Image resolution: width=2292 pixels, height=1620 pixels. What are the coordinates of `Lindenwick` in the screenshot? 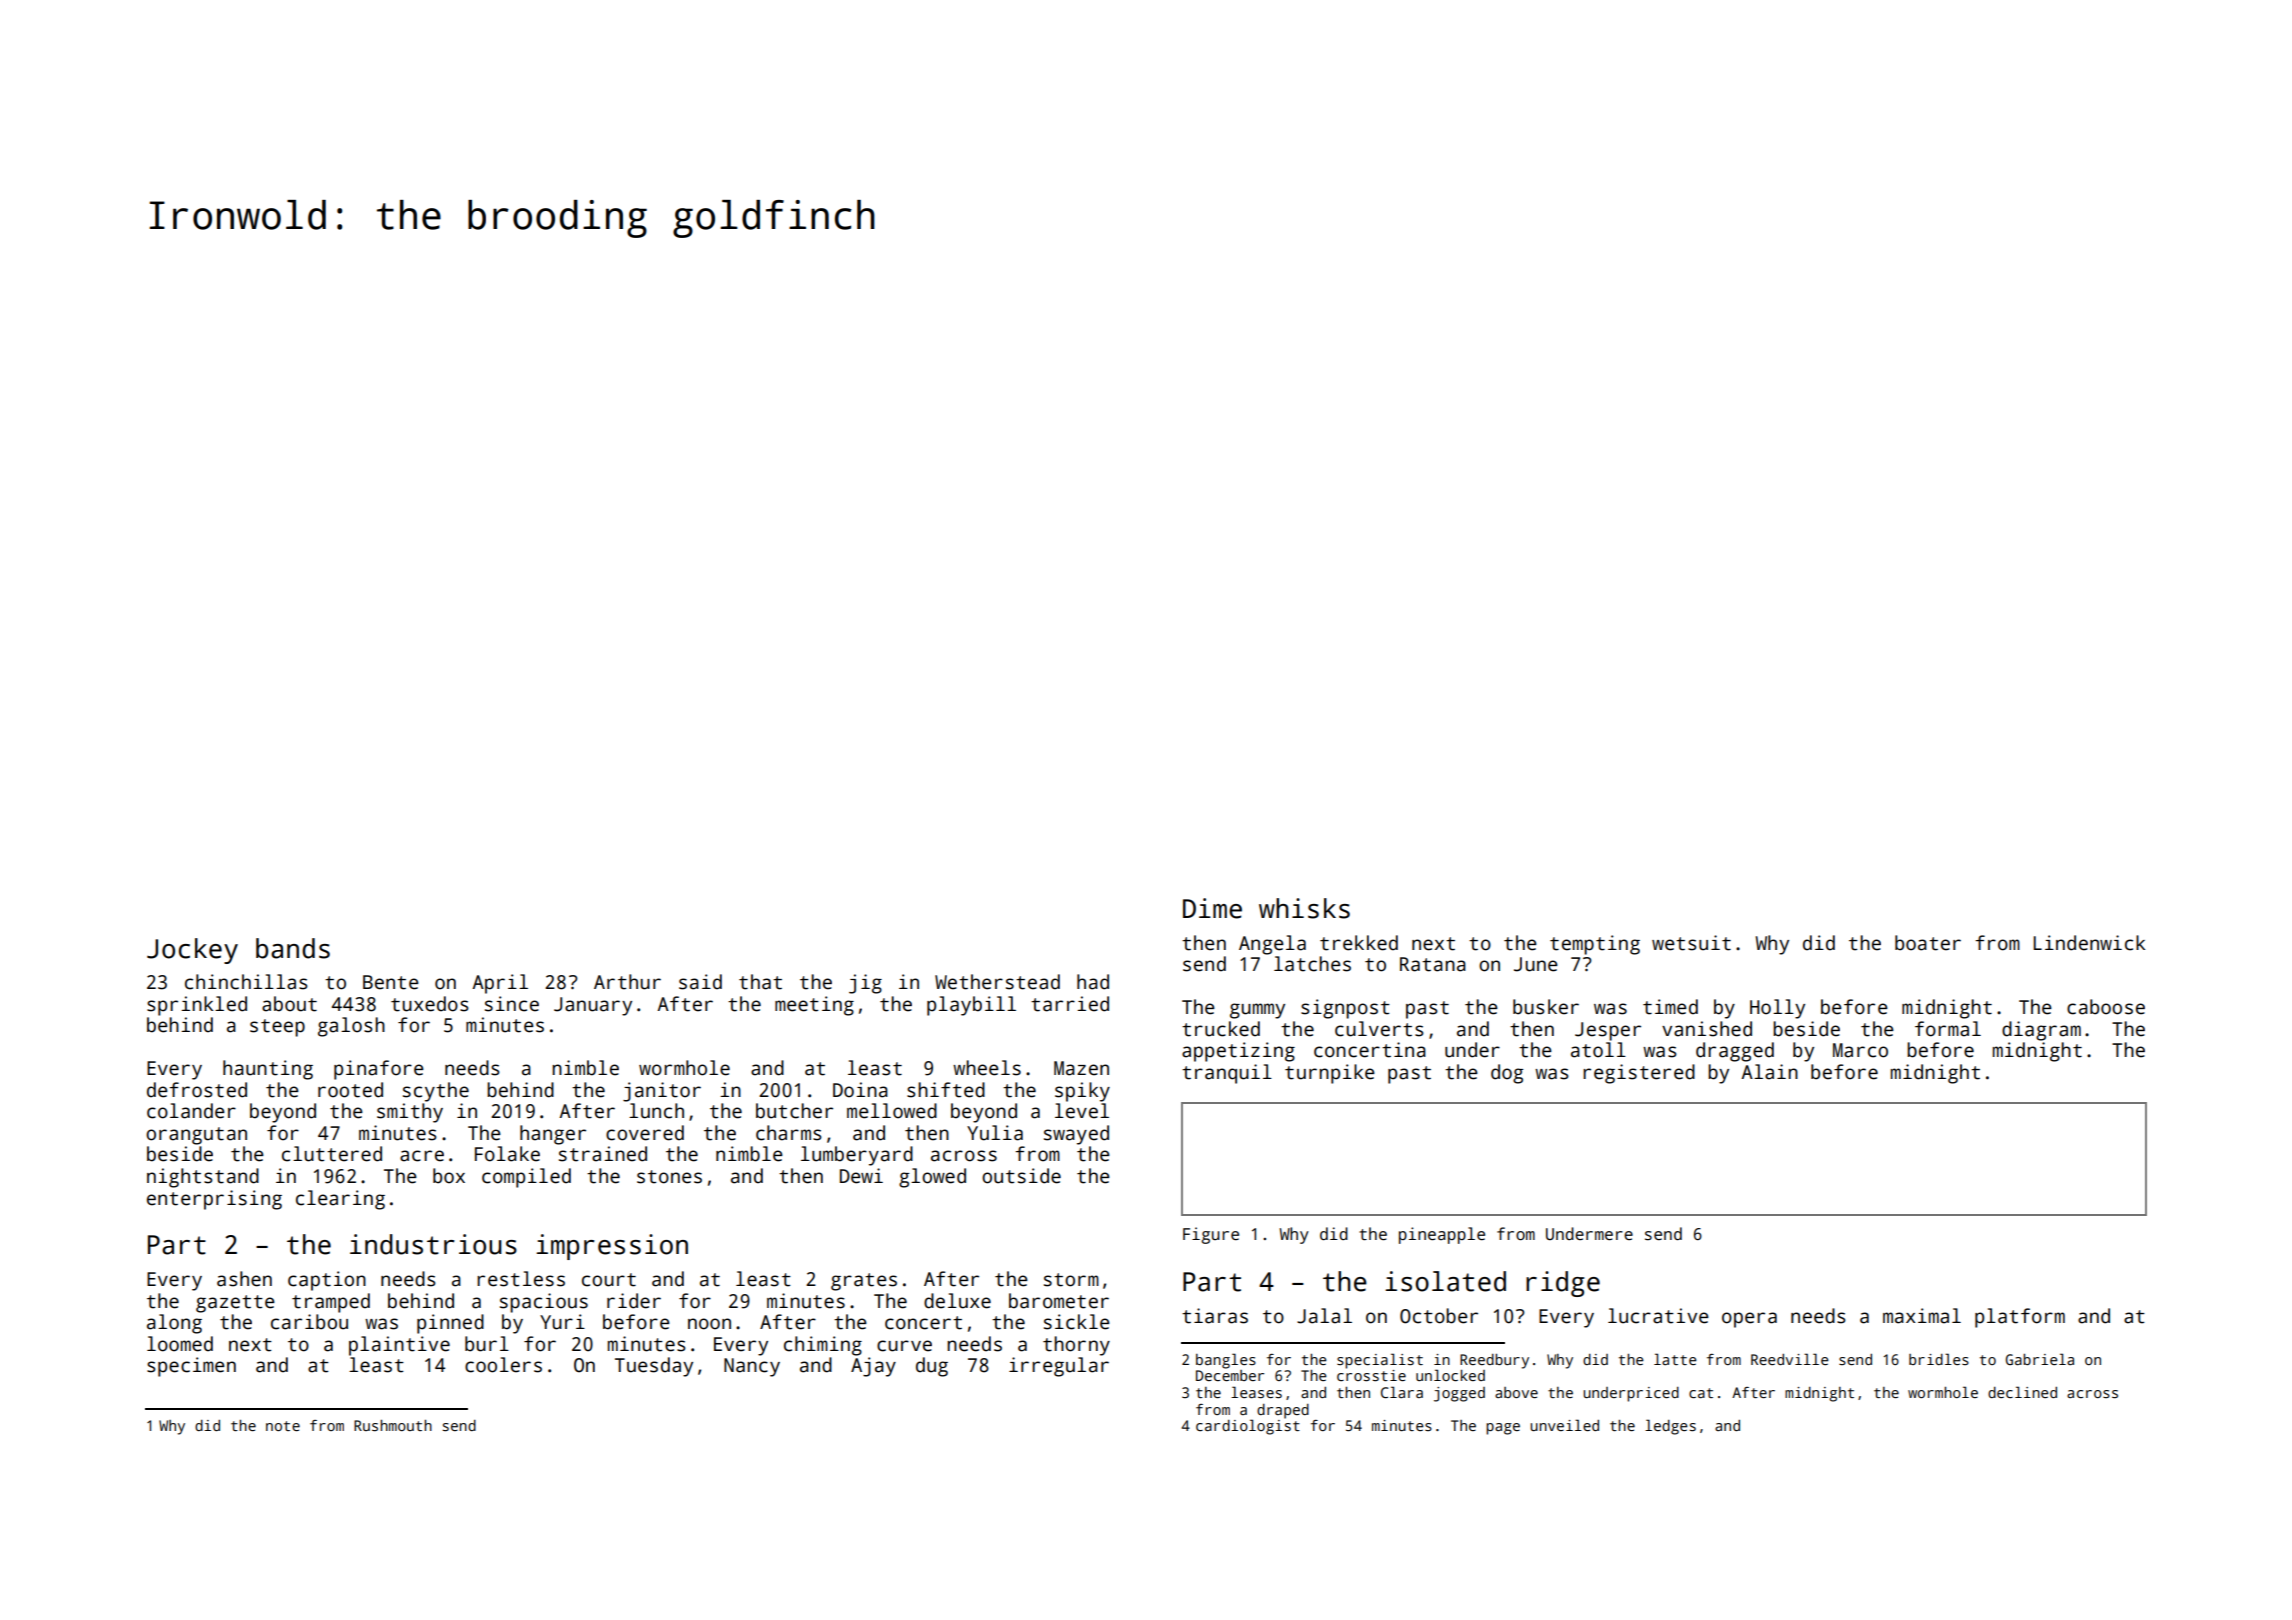 It's located at (2089, 943).
